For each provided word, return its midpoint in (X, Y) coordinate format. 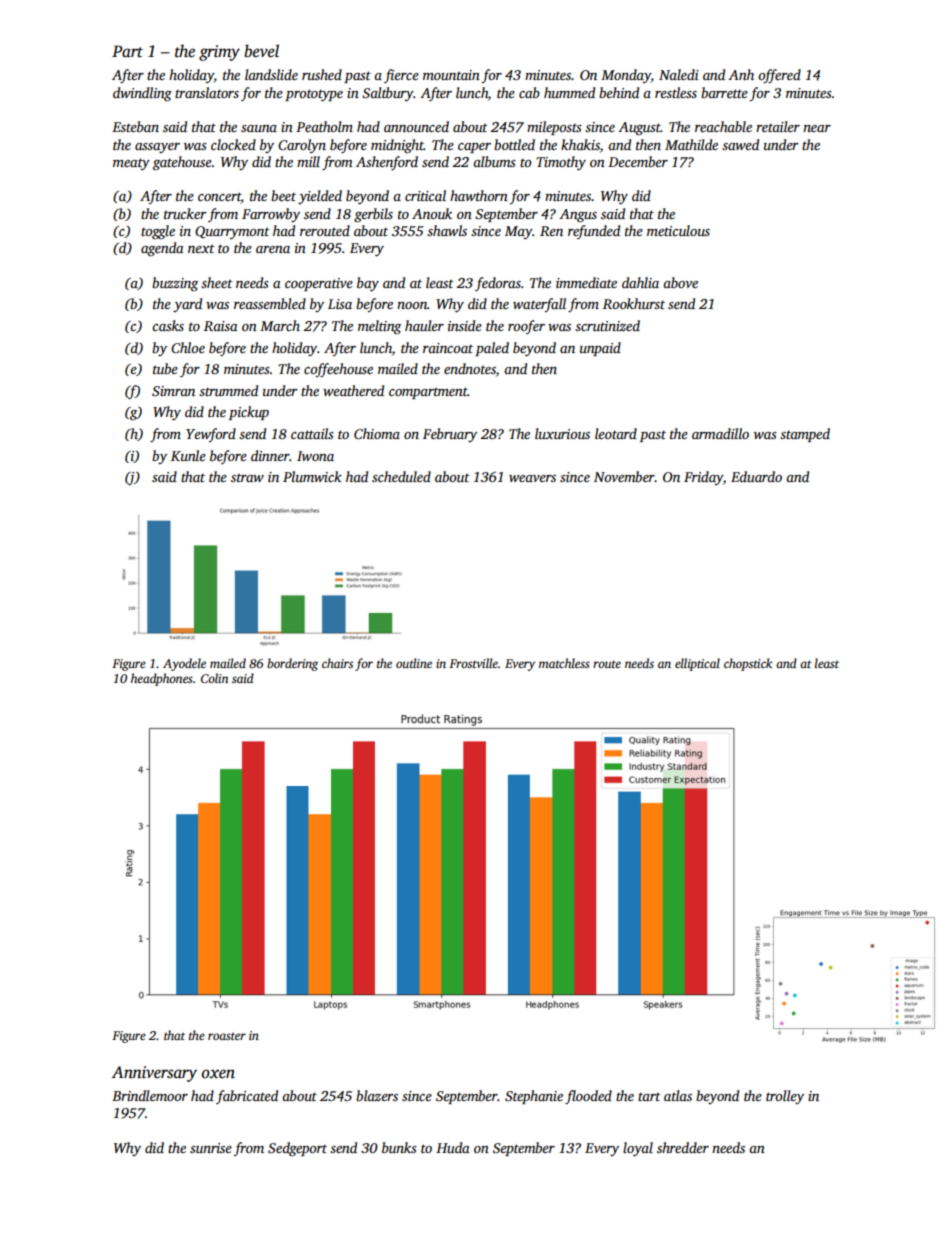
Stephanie (534, 1097)
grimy (219, 53)
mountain (451, 75)
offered (779, 76)
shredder (683, 1147)
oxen (218, 1074)
